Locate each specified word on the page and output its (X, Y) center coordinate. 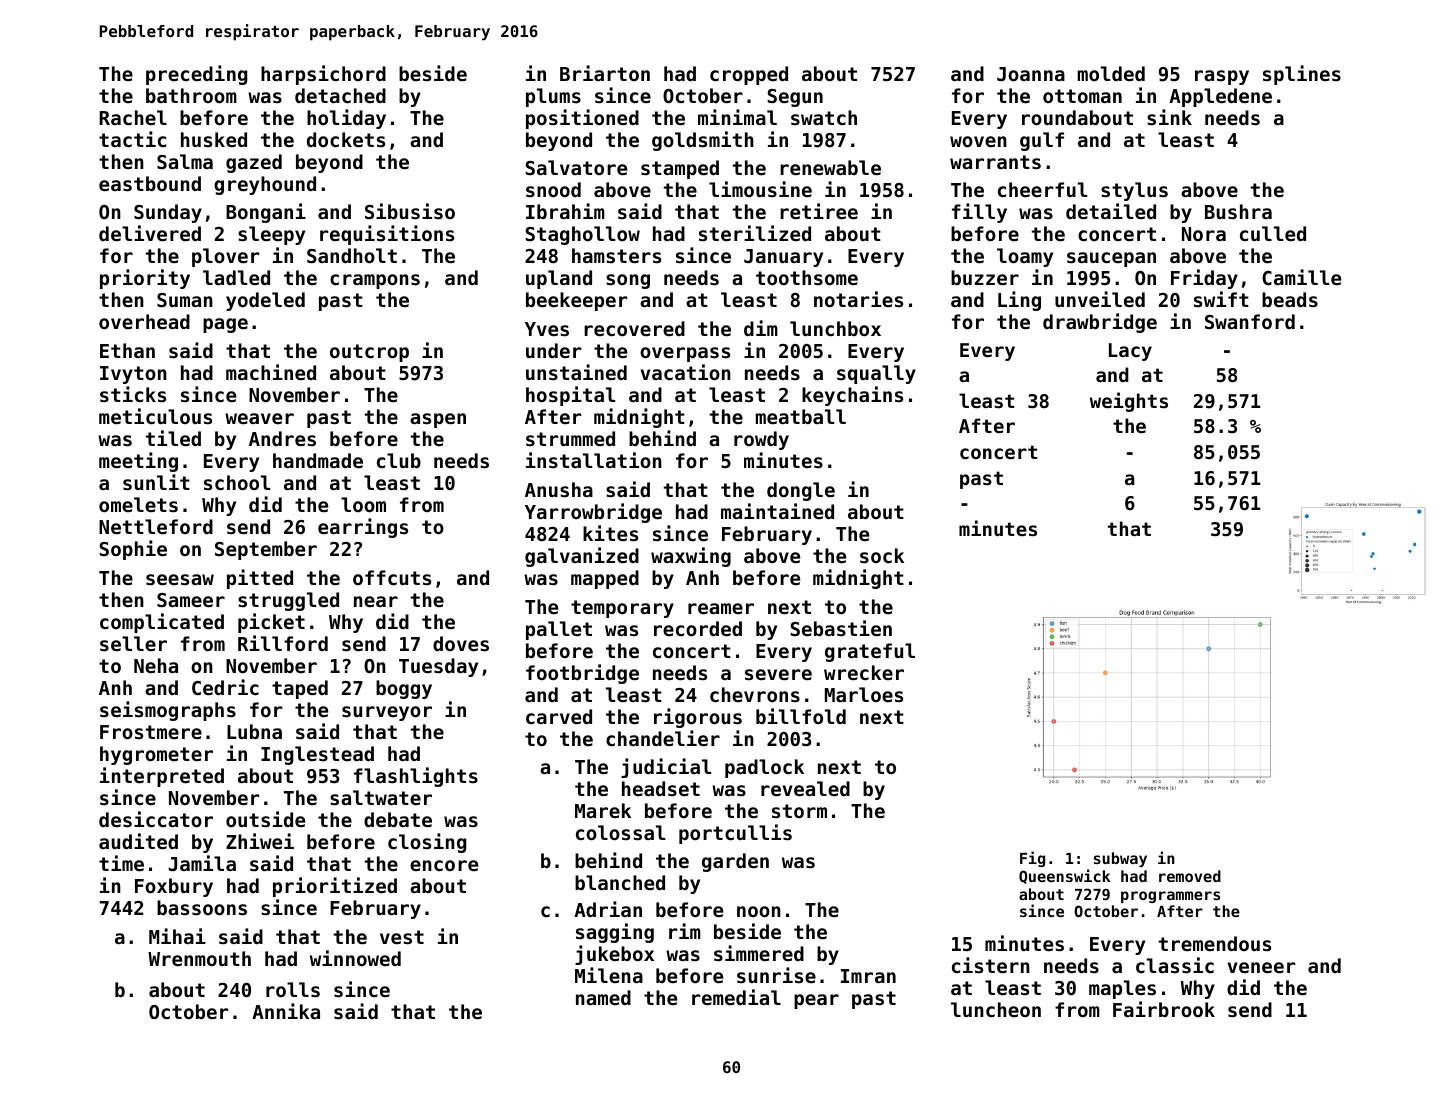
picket (271, 623)
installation (594, 460)
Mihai (177, 936)
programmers (1170, 897)
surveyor (387, 713)
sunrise (776, 975)
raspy (1222, 77)
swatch (824, 117)
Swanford (1250, 321)
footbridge (582, 674)
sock (882, 555)
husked (214, 139)
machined (271, 372)
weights (1129, 402)
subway (1120, 859)
